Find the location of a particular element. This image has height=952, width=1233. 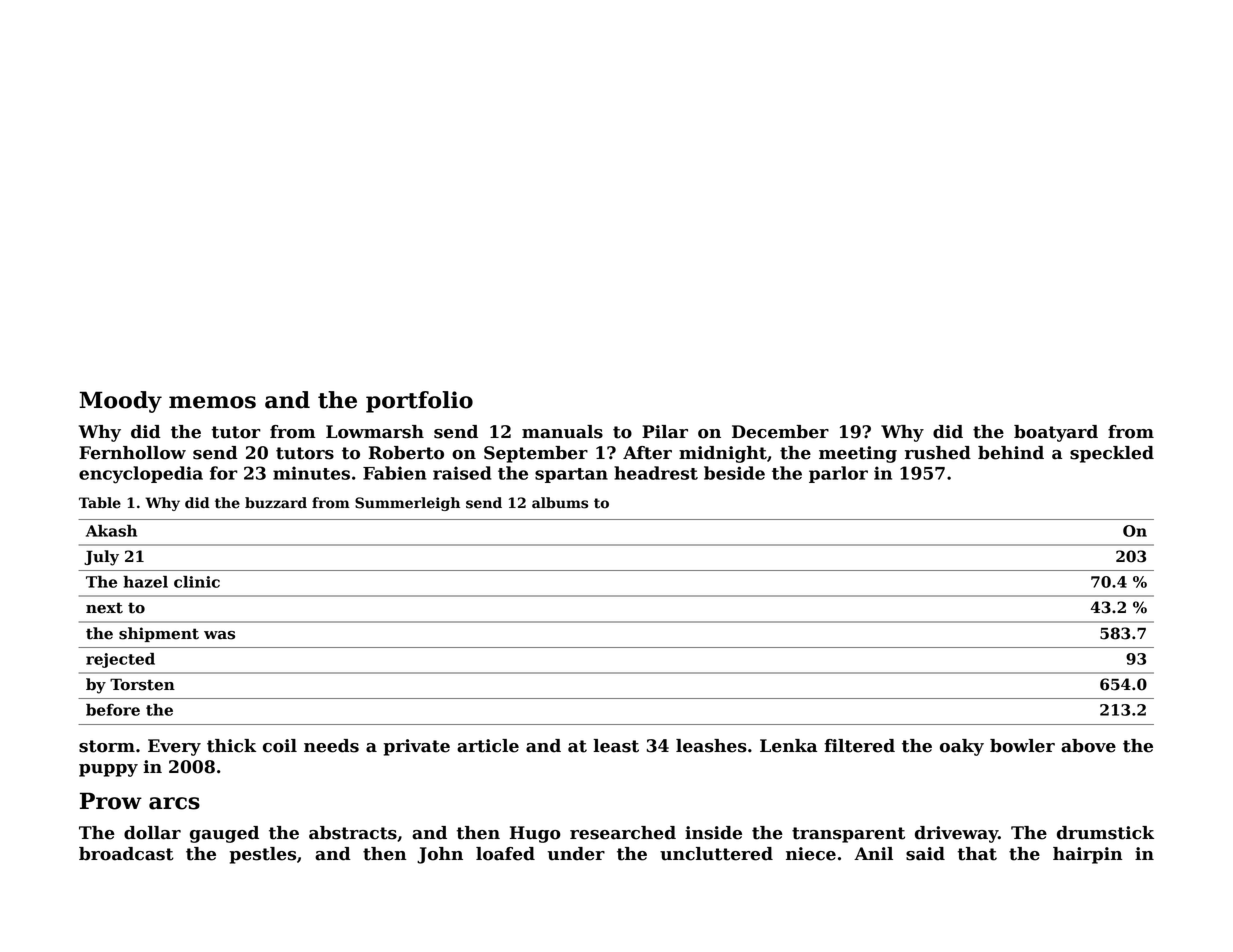

clinic is located at coordinates (197, 582).
